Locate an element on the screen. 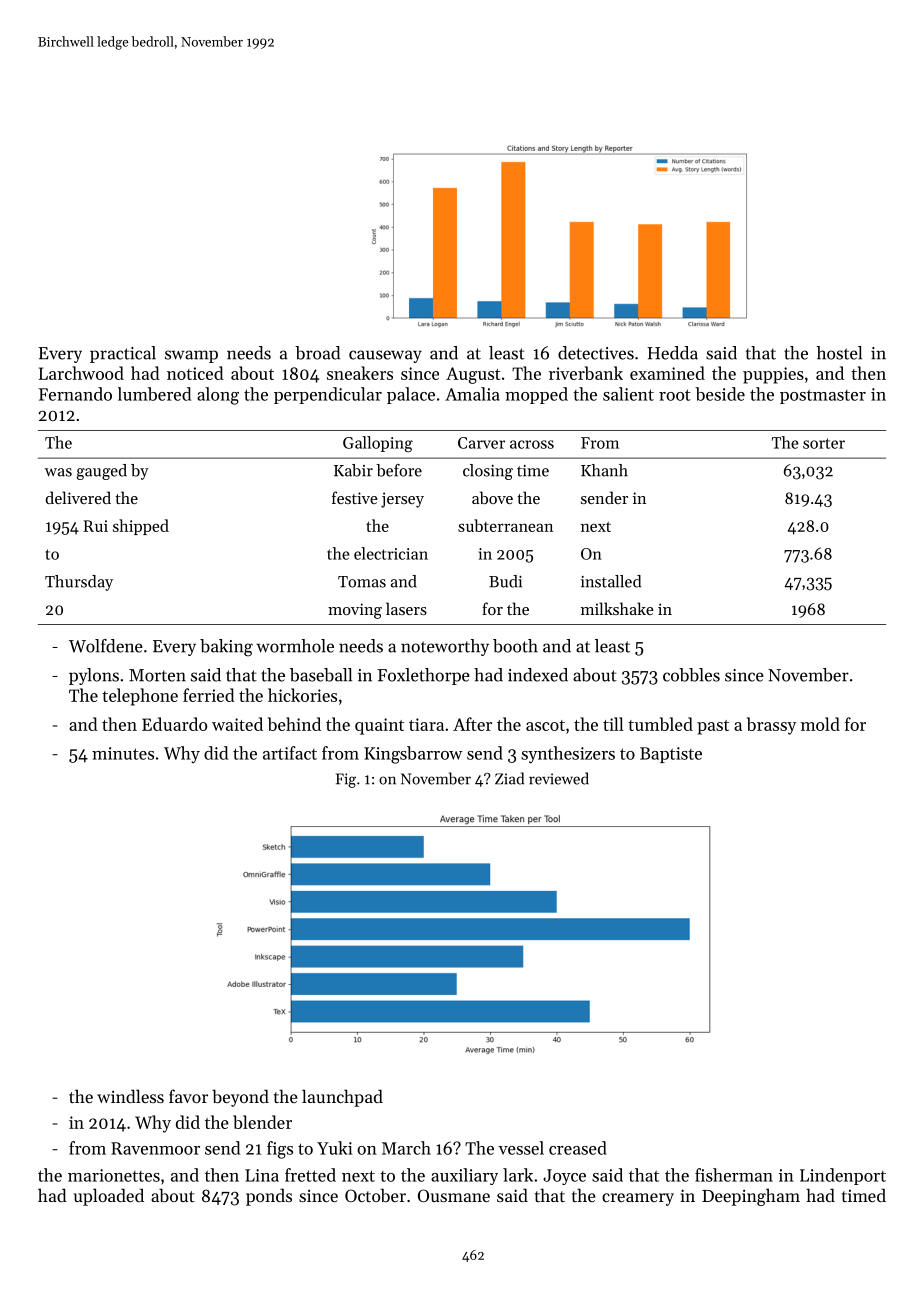 The image size is (924, 1308). mold is located at coordinates (820, 724).
